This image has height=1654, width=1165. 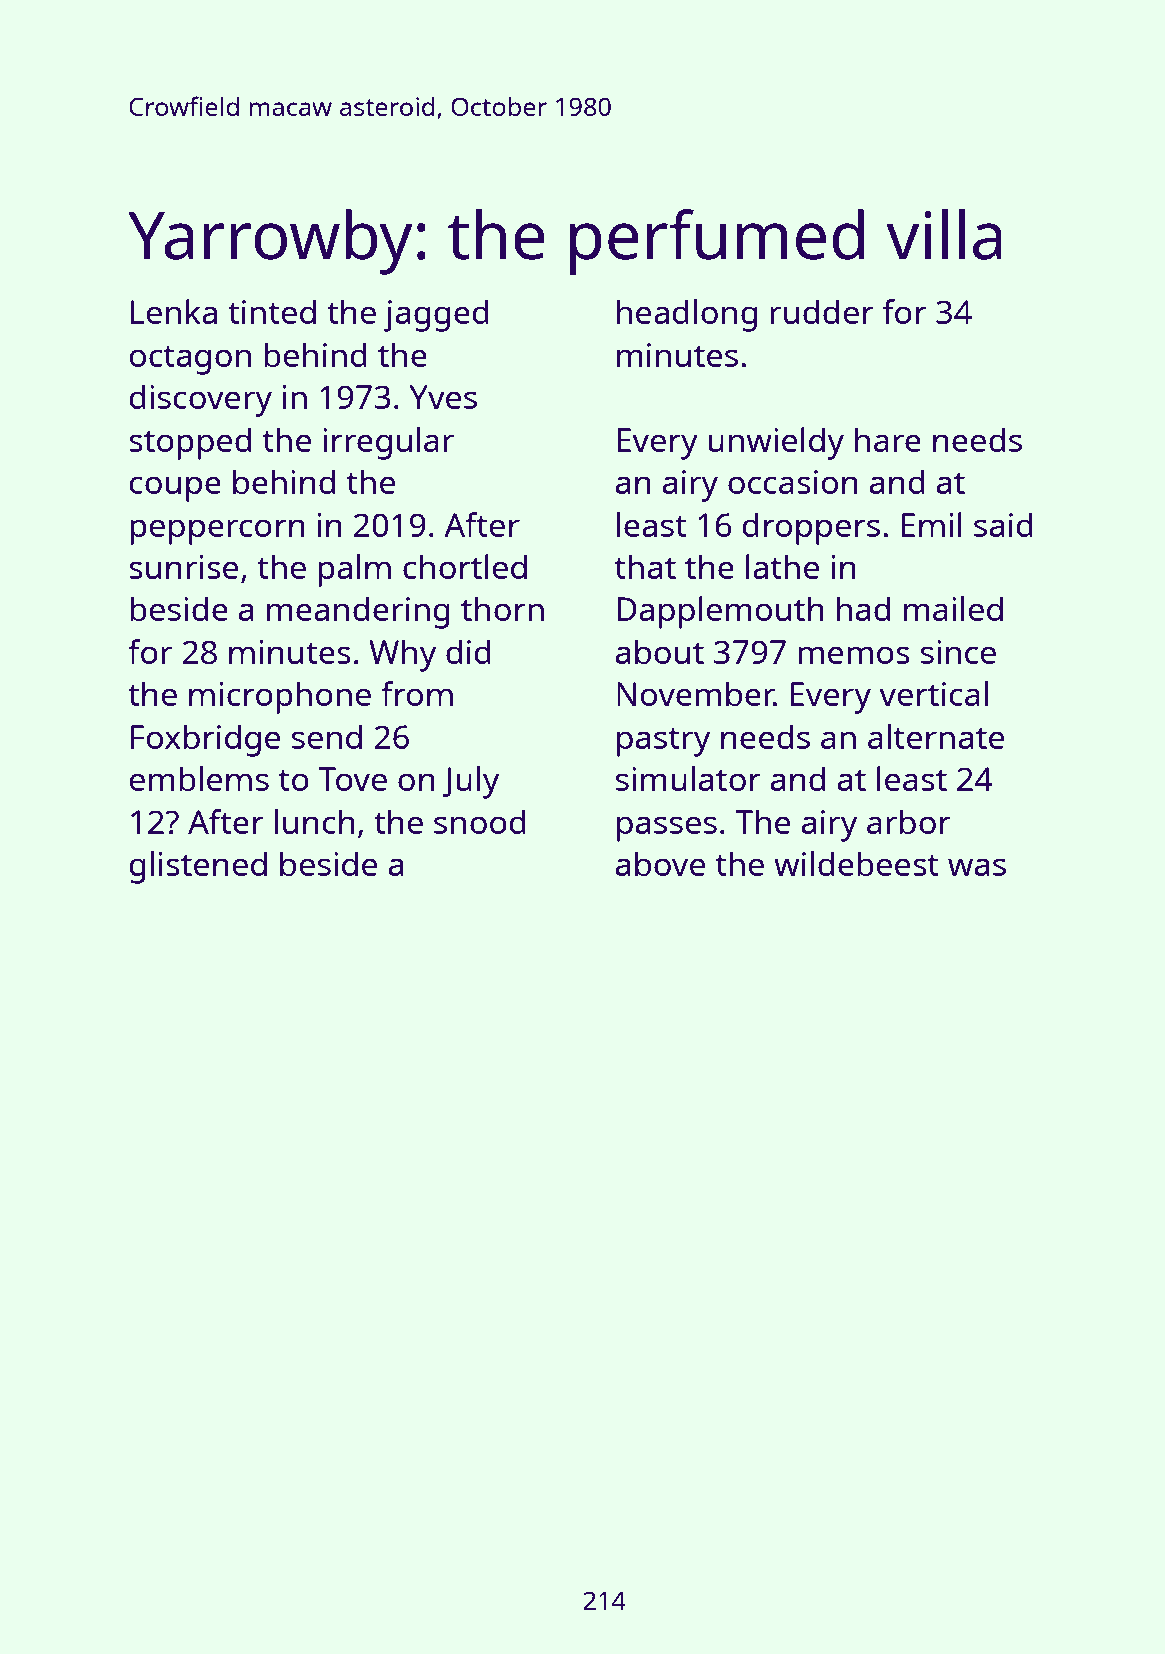 I want to click on rudder, so click(x=822, y=311).
